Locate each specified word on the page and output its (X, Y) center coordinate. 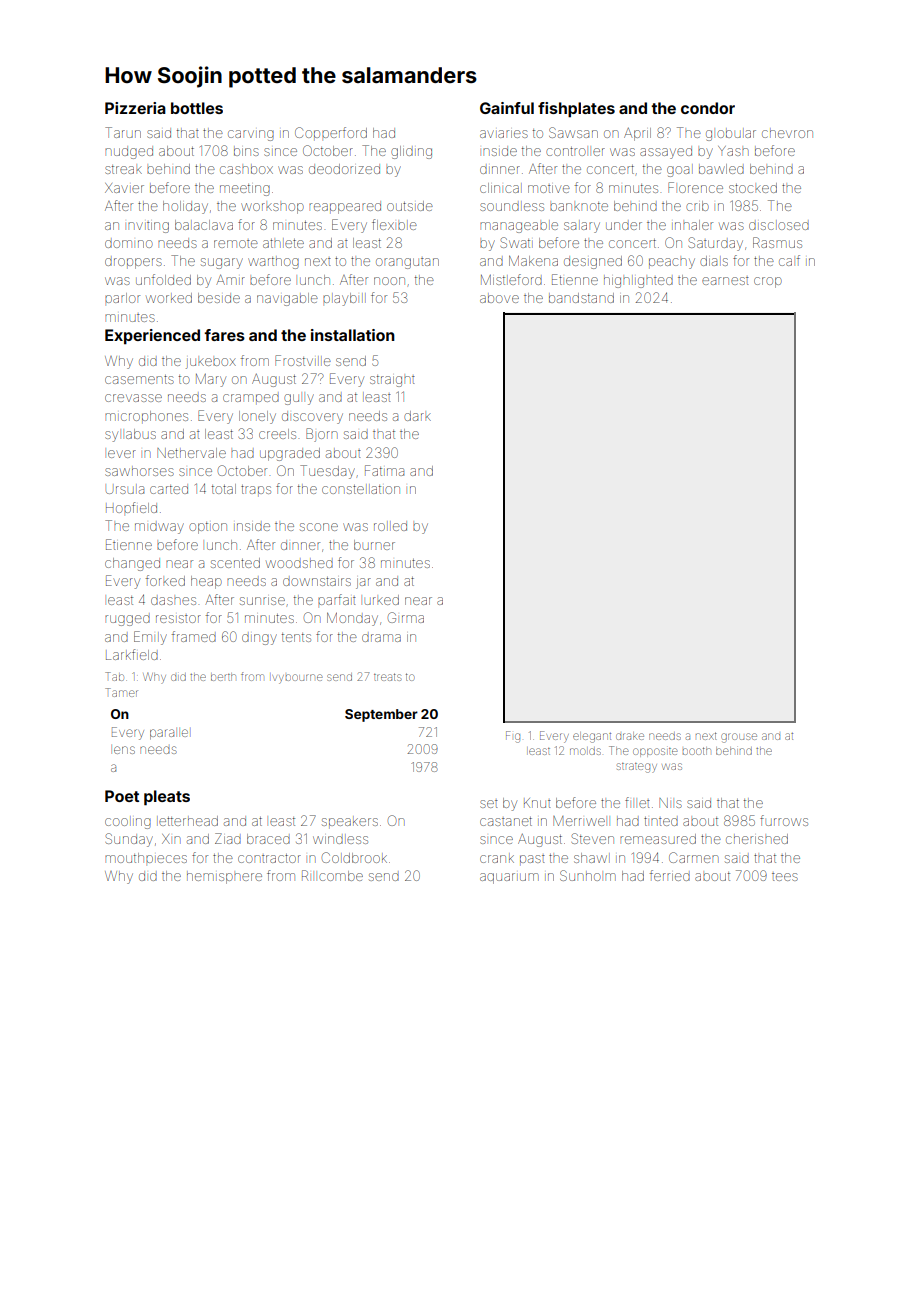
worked (169, 298)
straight (392, 381)
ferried (670, 875)
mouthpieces (146, 858)
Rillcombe (332, 875)
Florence (695, 187)
